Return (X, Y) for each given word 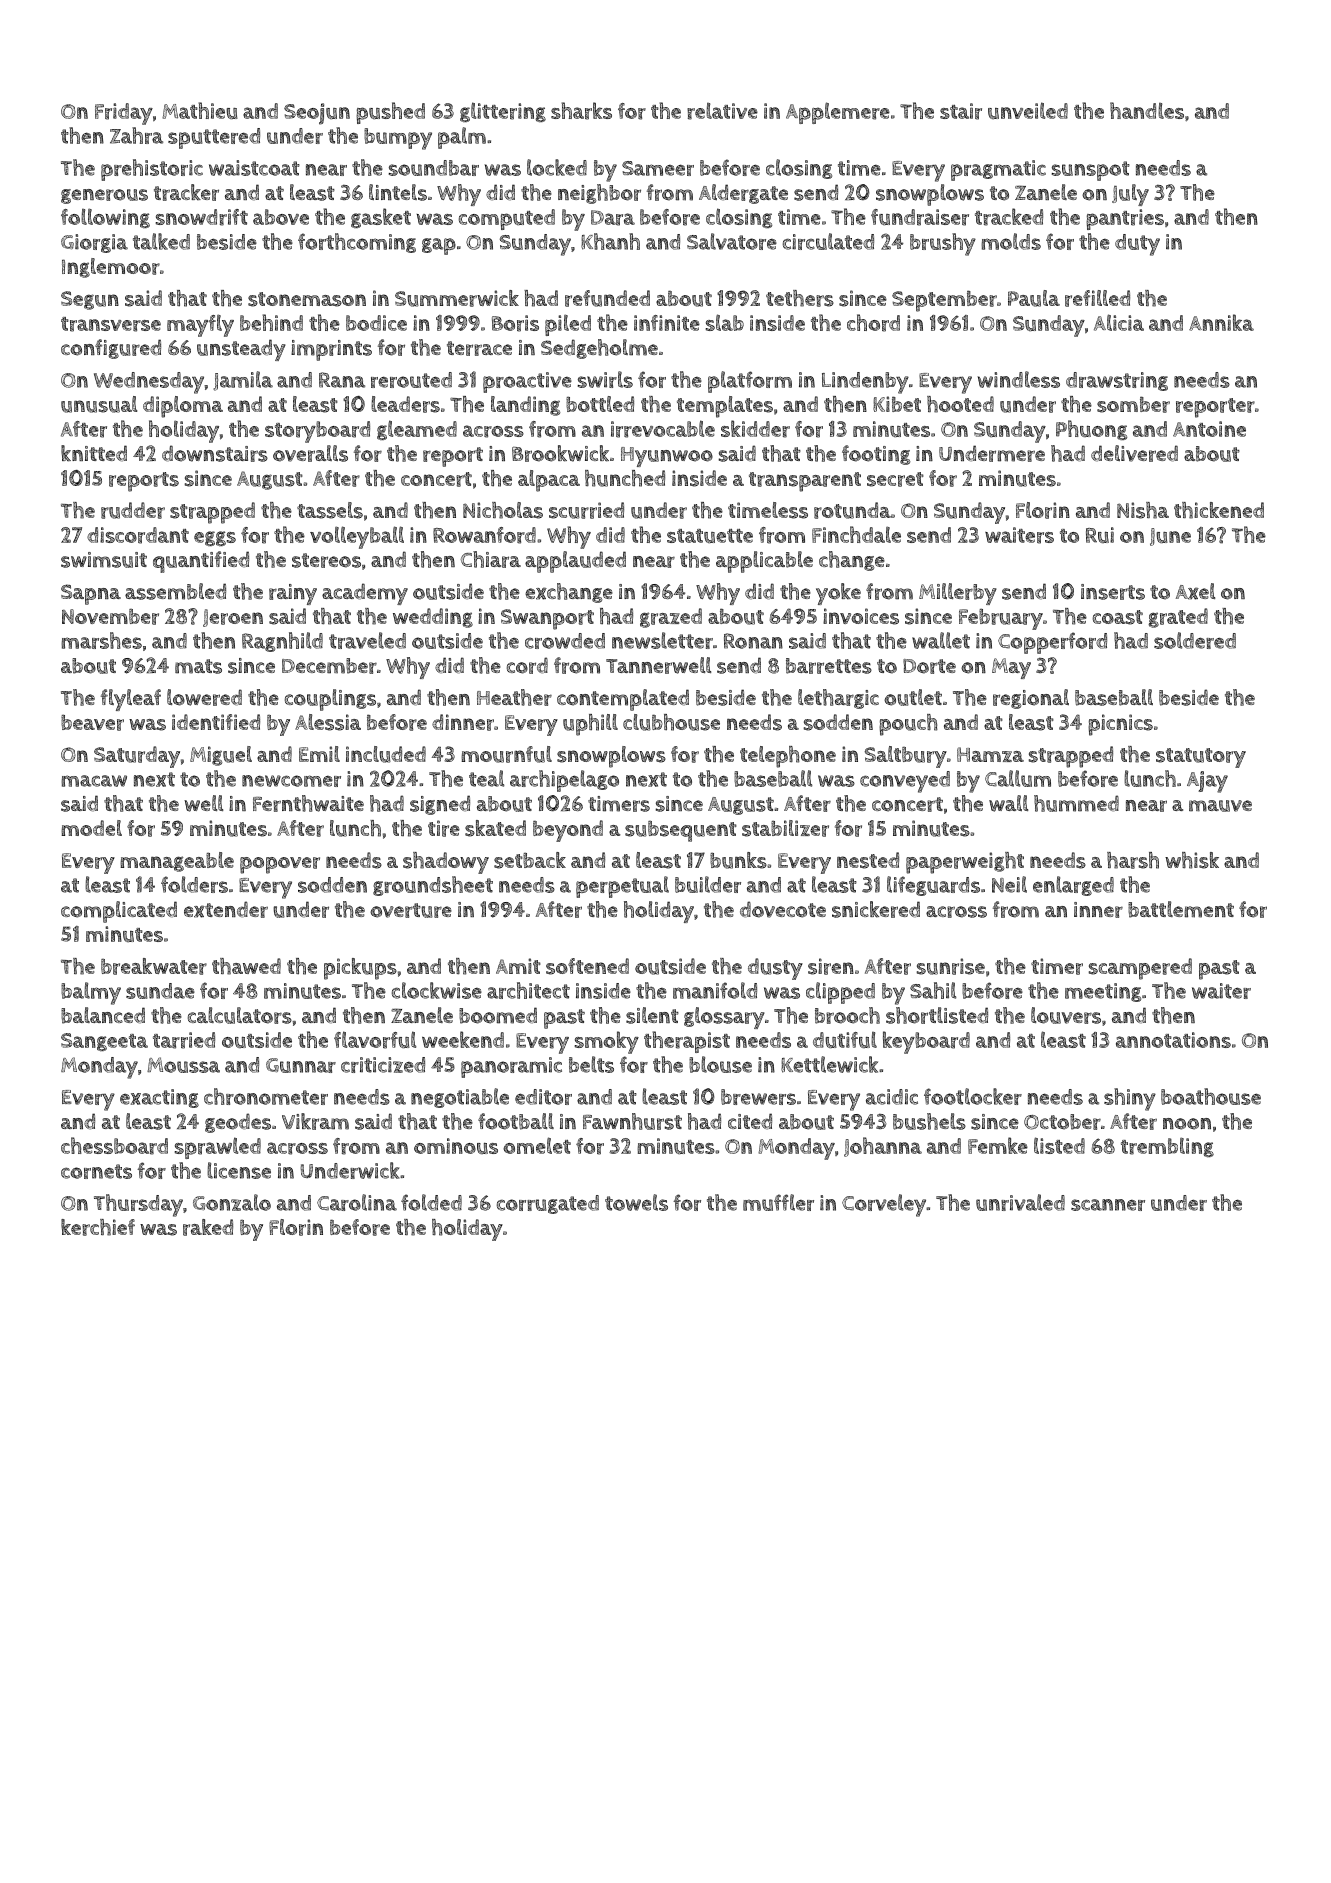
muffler (778, 1202)
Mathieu (200, 110)
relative (722, 111)
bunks (738, 860)
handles (1147, 110)
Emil (319, 754)
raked (208, 1227)
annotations (1173, 1040)
